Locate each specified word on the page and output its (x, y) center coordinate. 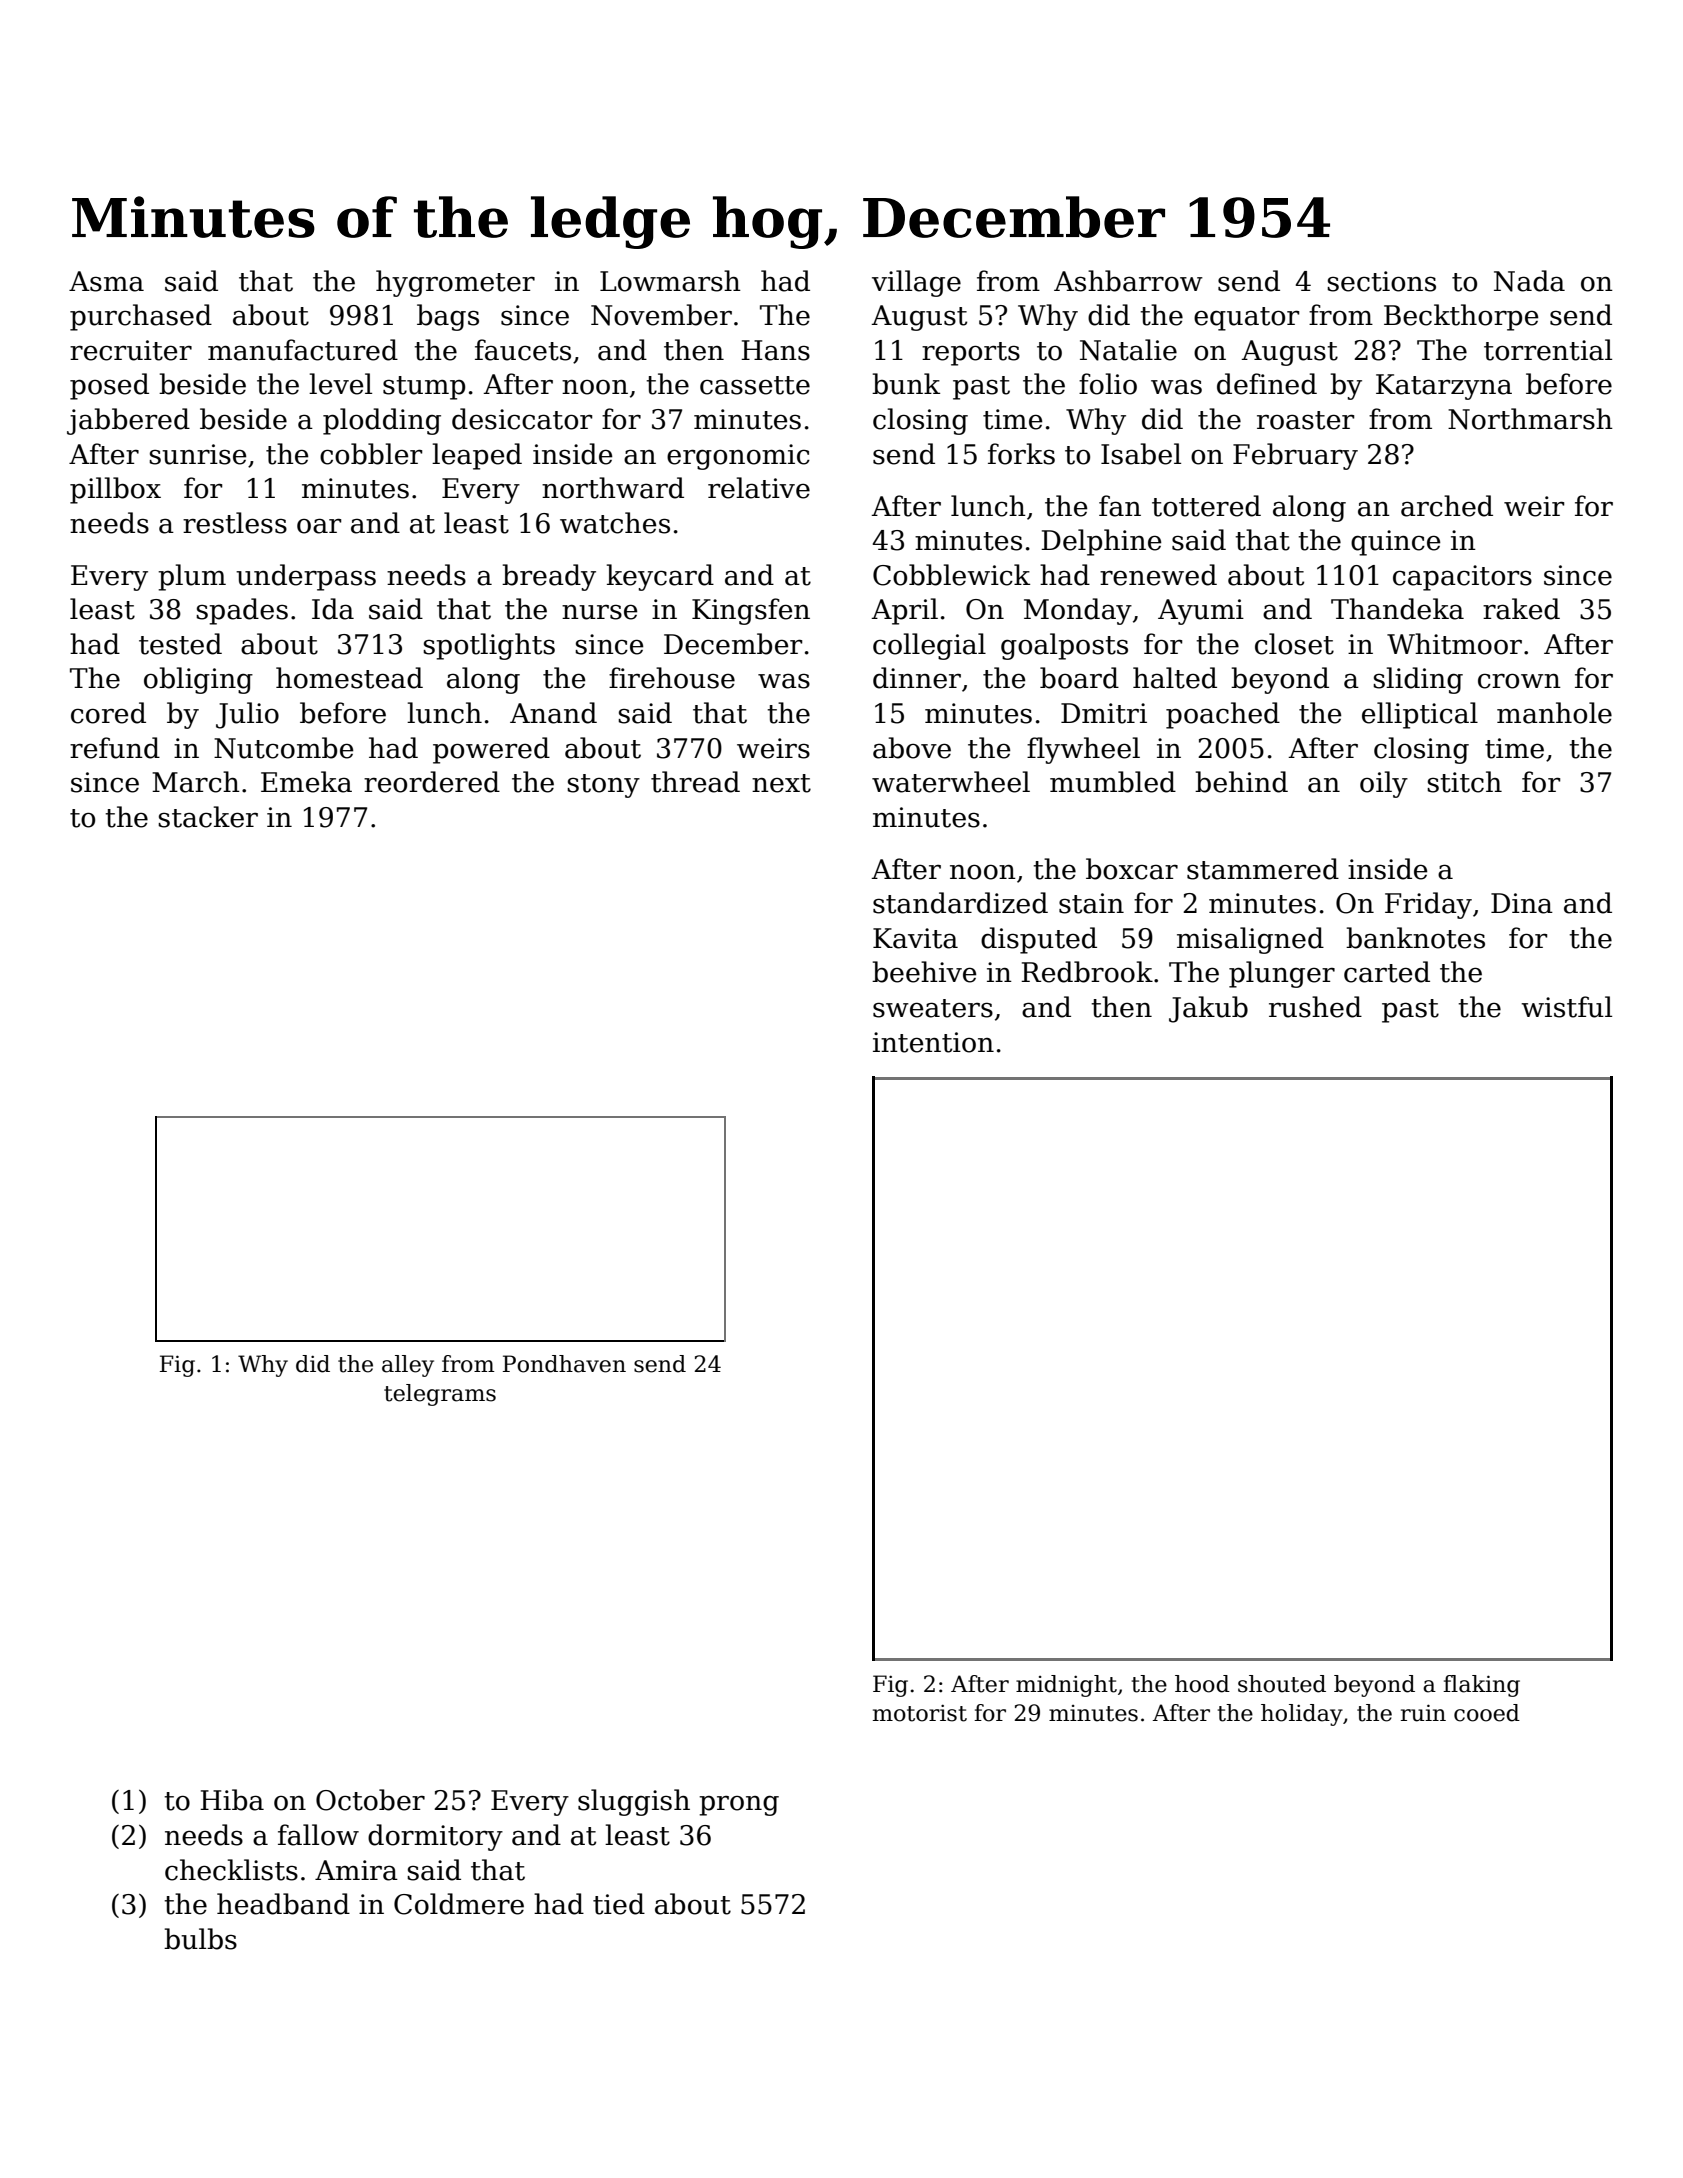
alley (408, 1366)
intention (933, 1042)
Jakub (1208, 1009)
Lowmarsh (670, 281)
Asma (106, 281)
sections (1381, 281)
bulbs (200, 1939)
